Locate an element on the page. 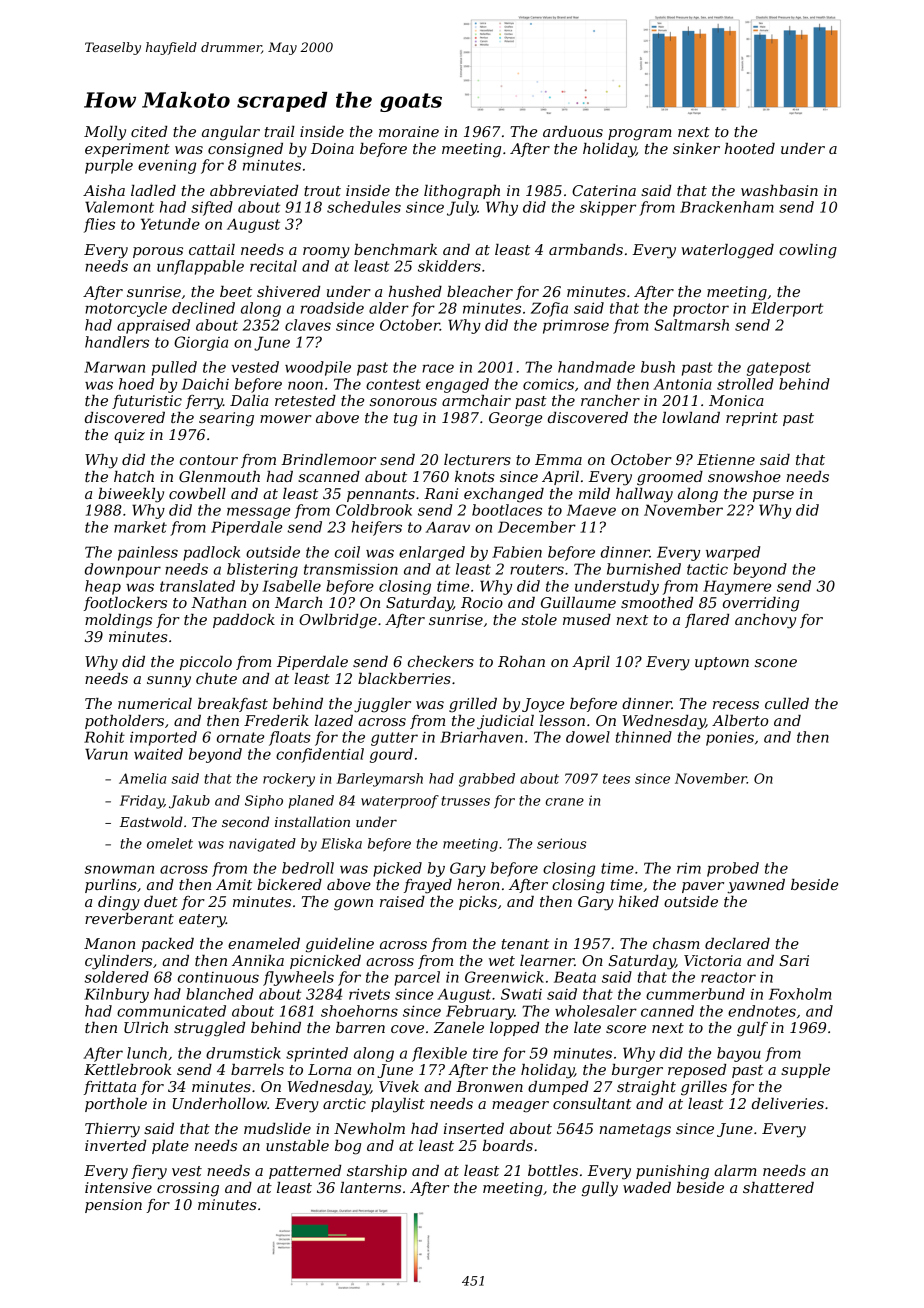 The width and height of the page is (924, 1308). crossing is located at coordinates (188, 1189).
